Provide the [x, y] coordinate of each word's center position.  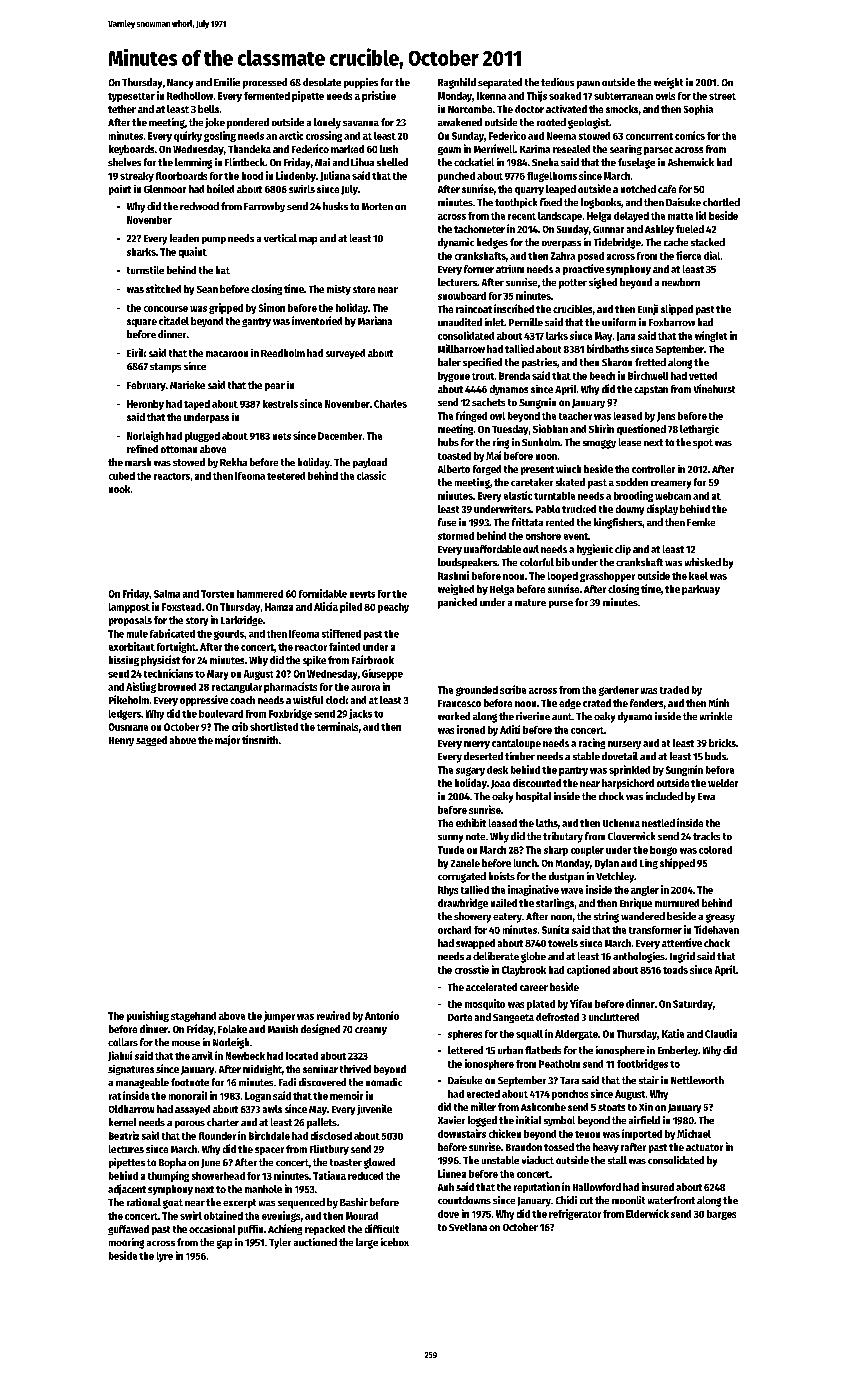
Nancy [180, 84]
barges [721, 1215]
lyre [165, 1257]
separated [500, 83]
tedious [557, 82]
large [367, 1243]
